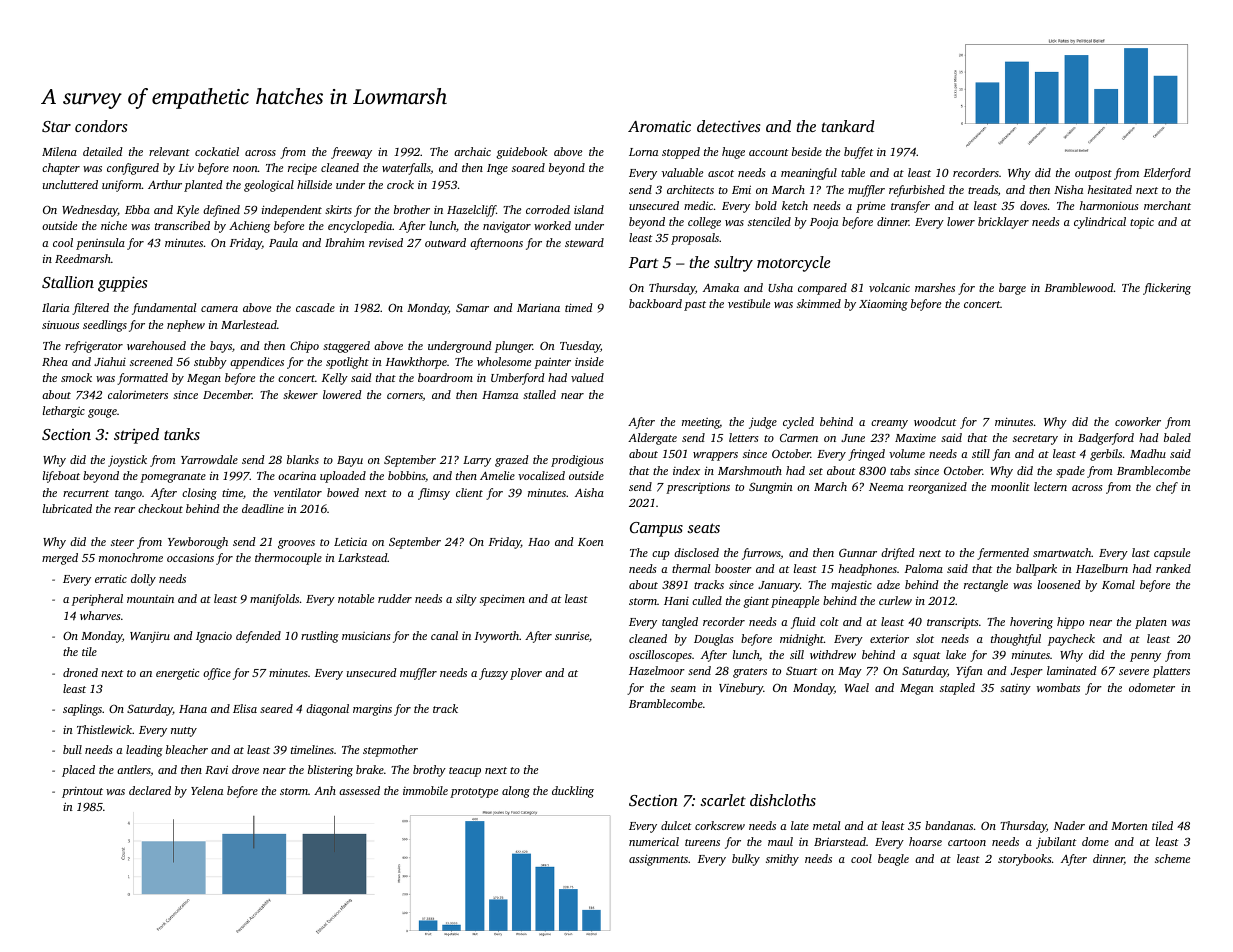 The width and height of the screenshot is (1233, 952). Describe the element at coordinates (658, 860) in the screenshot. I see `assignments` at that location.
